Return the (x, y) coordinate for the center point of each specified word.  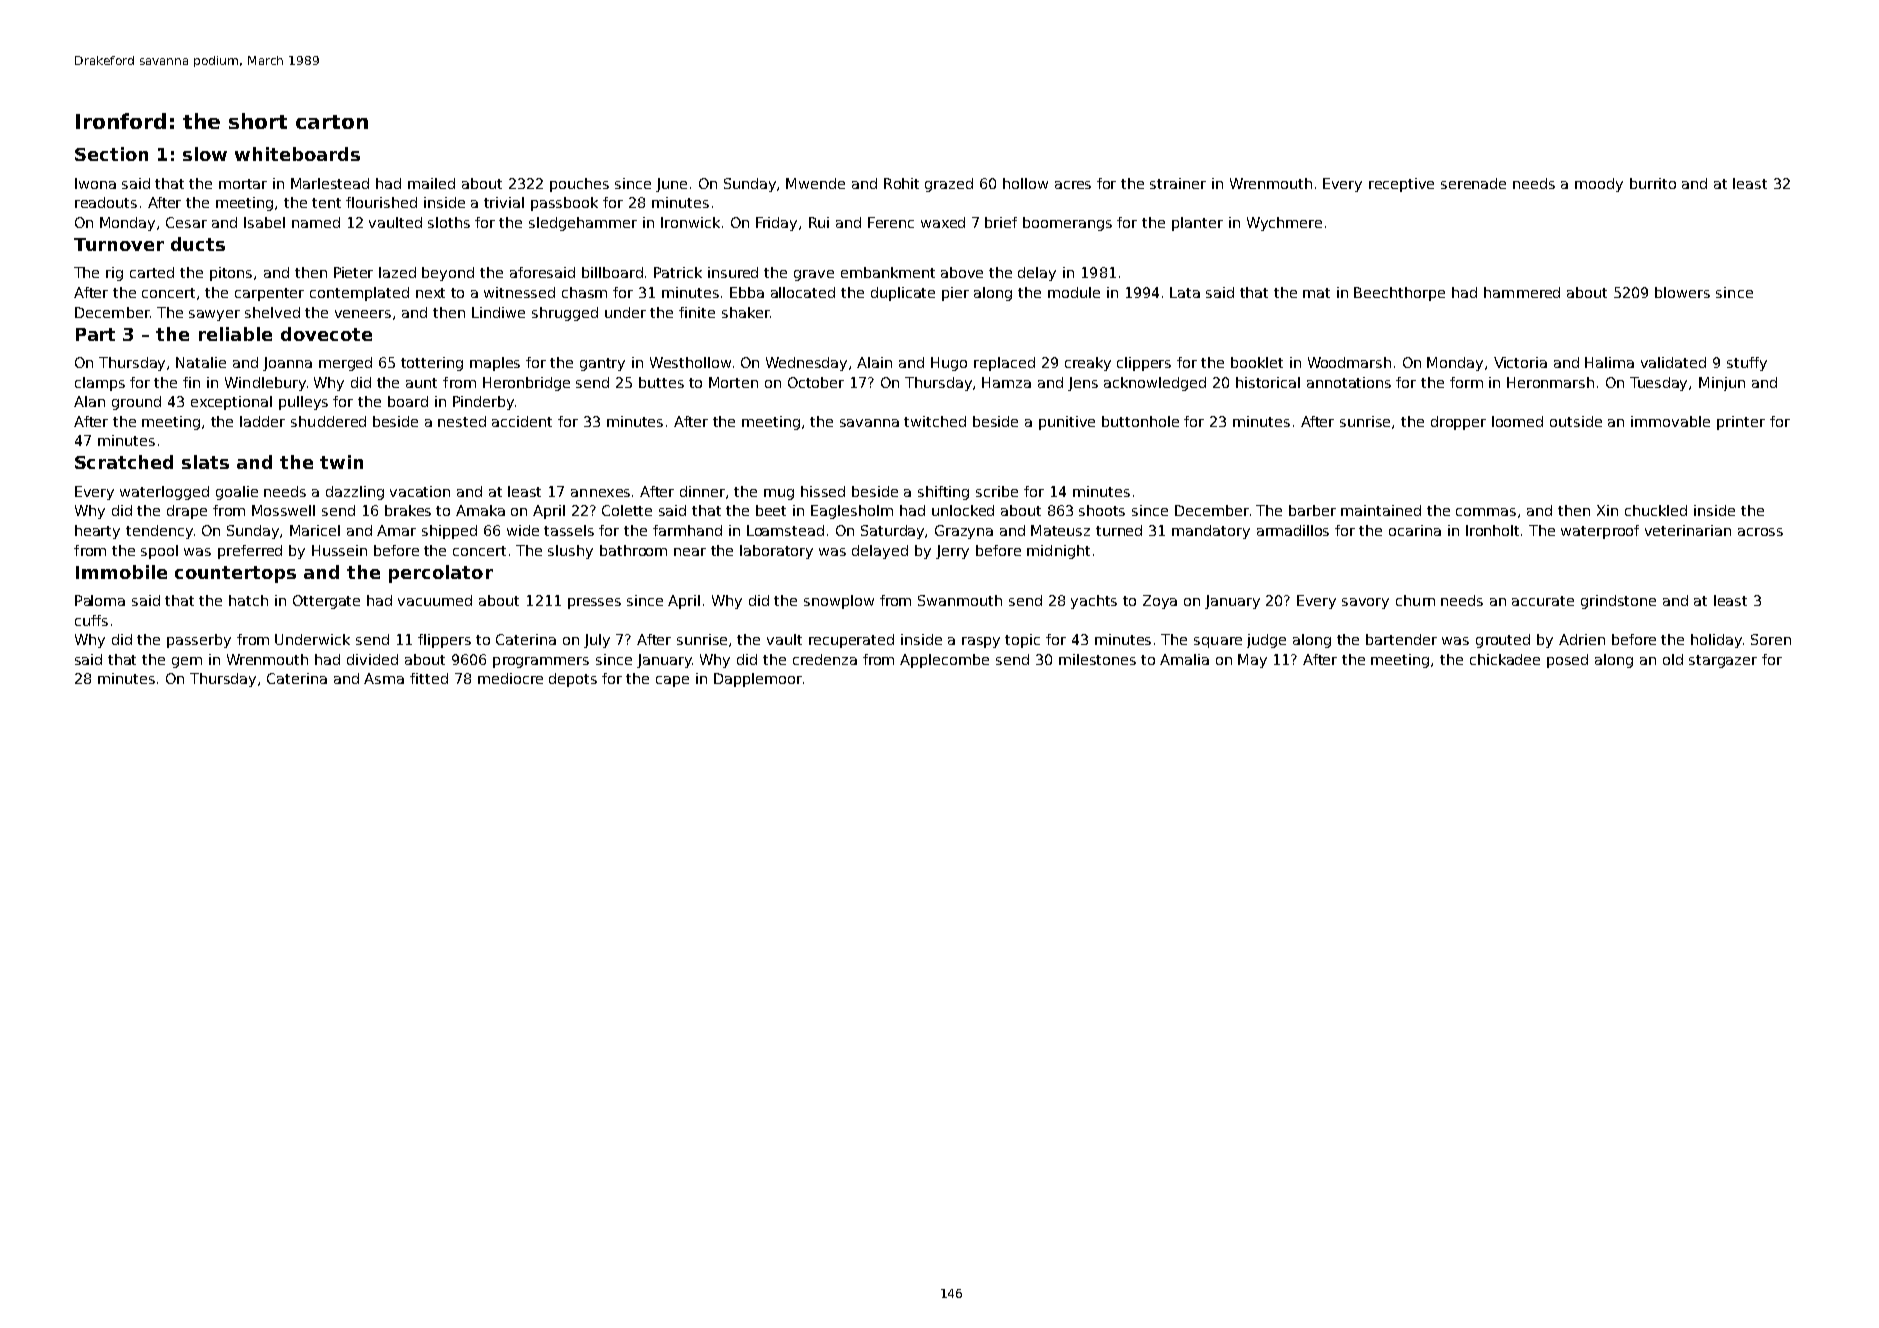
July (597, 641)
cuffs (91, 620)
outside (1576, 421)
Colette (627, 510)
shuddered (328, 421)
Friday (776, 224)
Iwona (95, 183)
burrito (1653, 183)
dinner (703, 492)
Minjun (1722, 384)
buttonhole (1140, 421)
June (671, 185)
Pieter (353, 272)
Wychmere (1284, 224)
